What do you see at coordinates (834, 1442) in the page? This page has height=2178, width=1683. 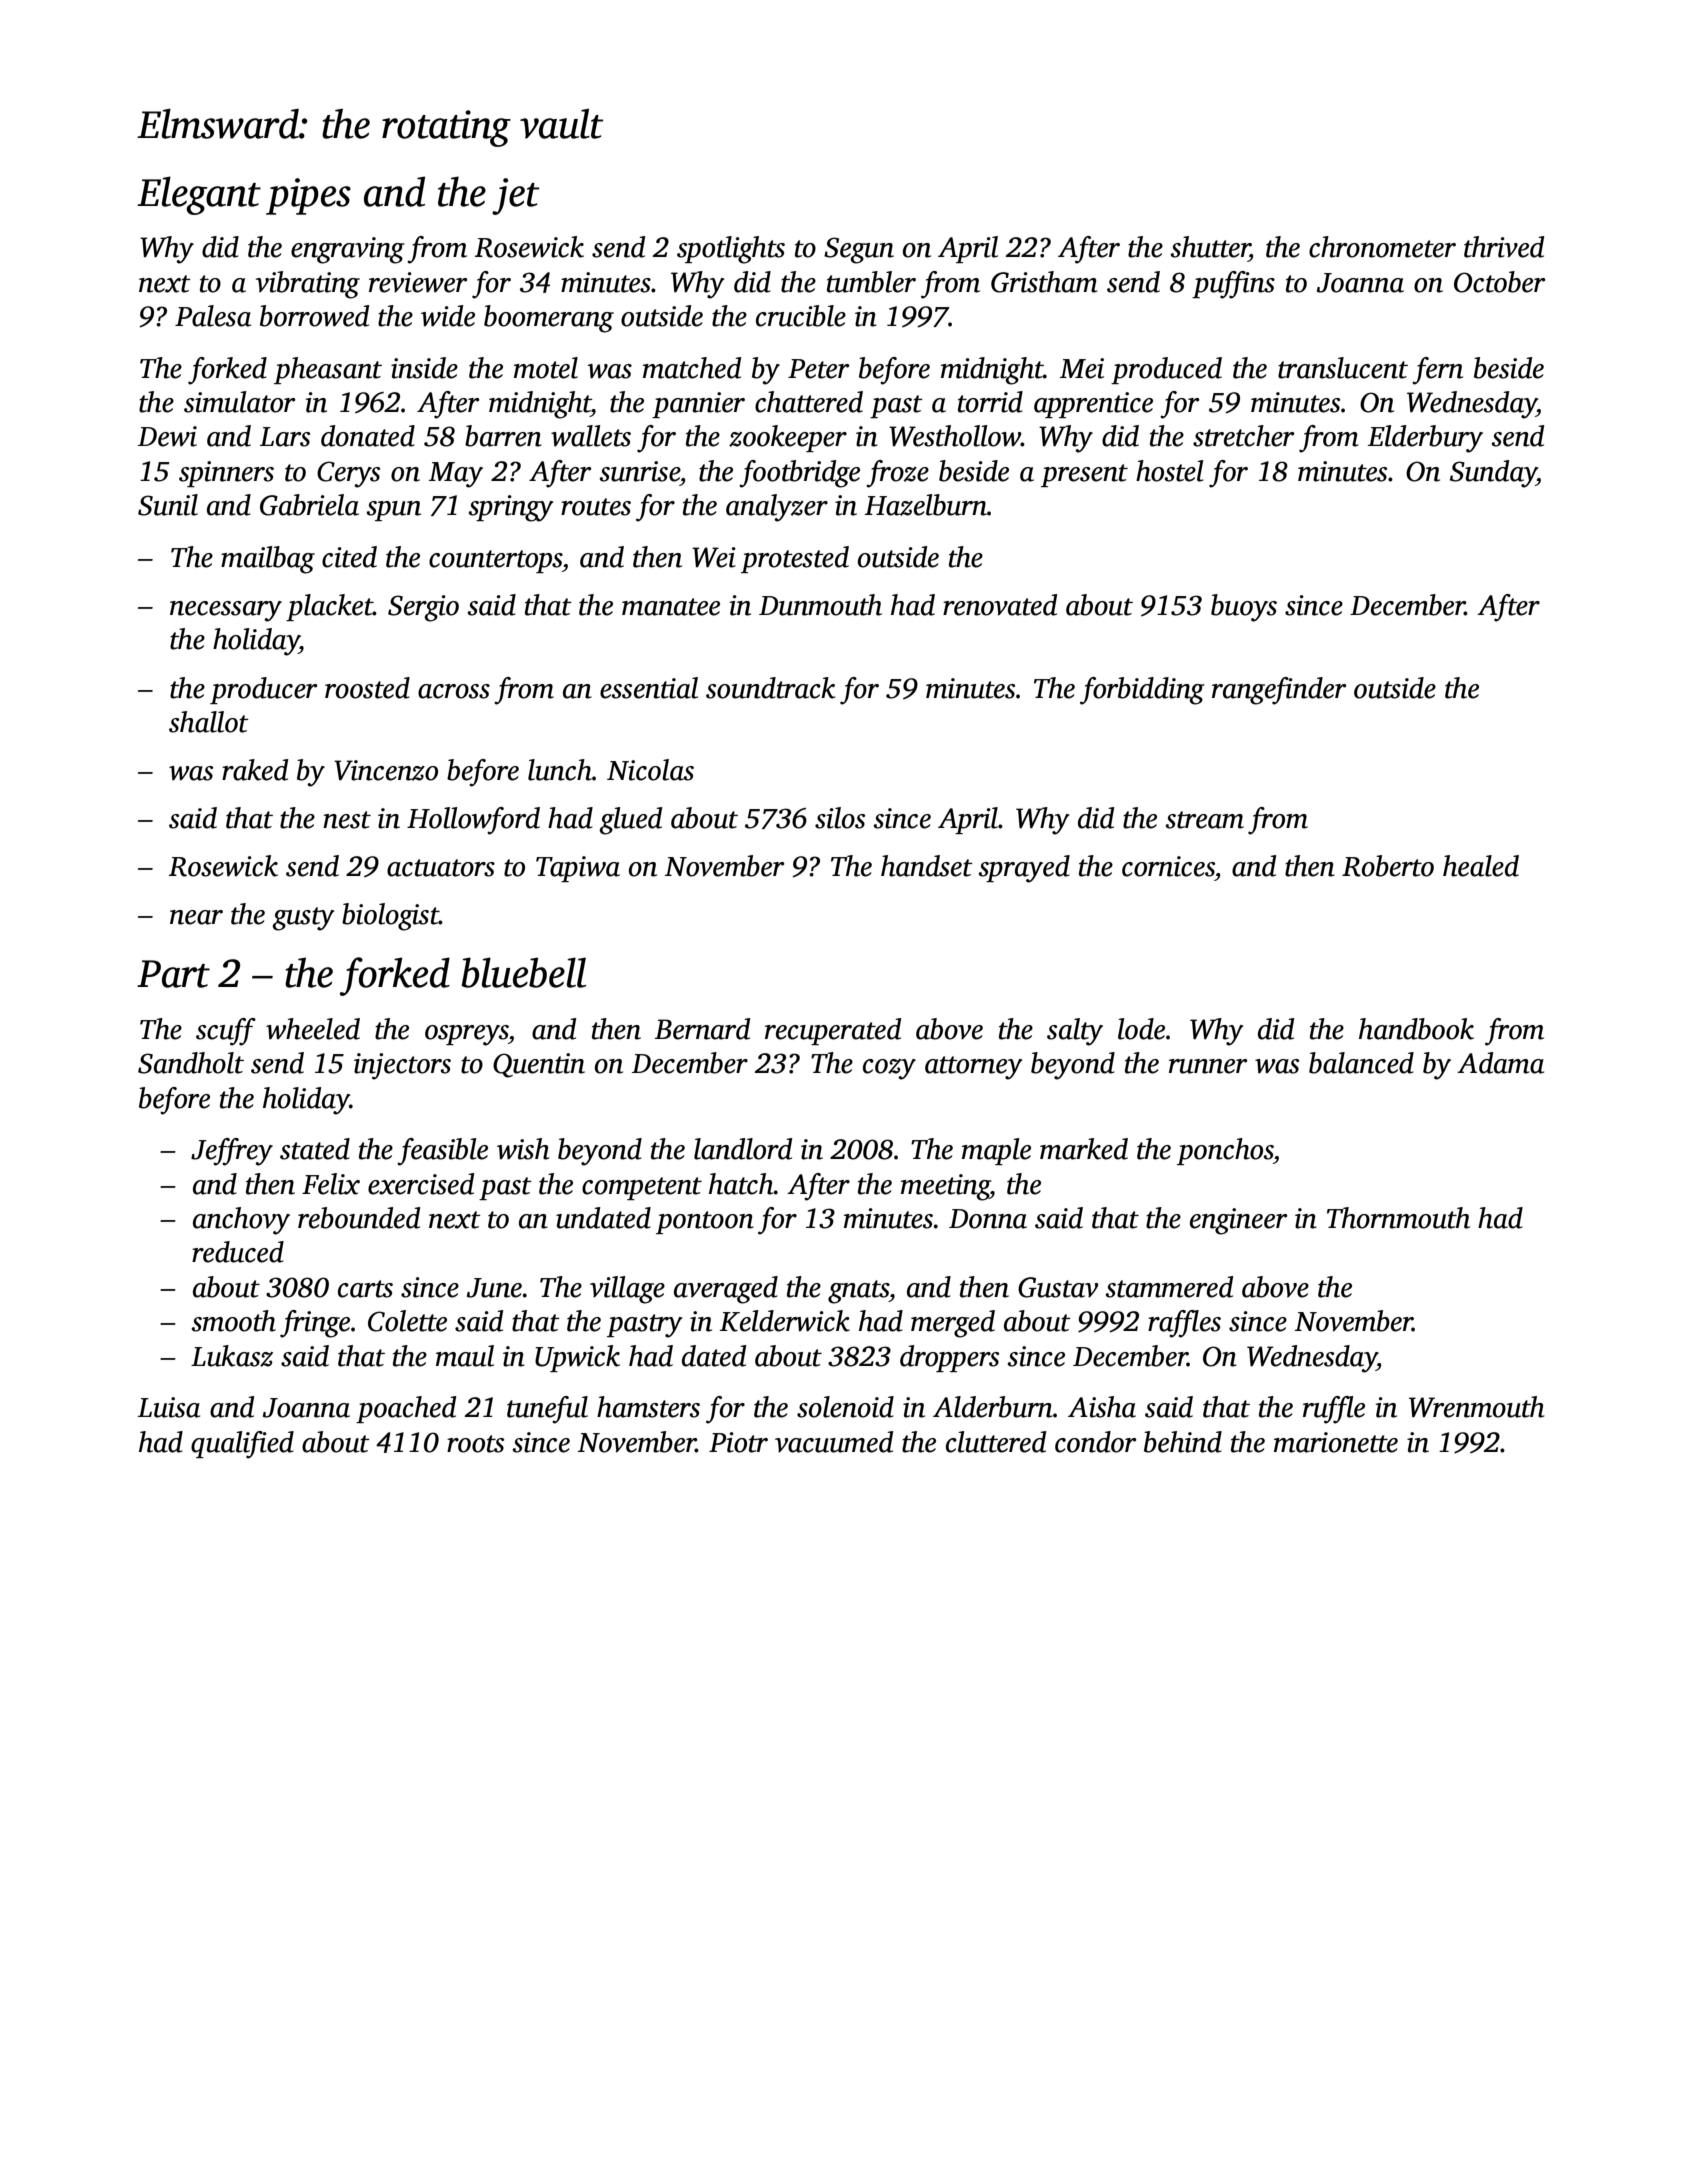 I see `vacuumed` at bounding box center [834, 1442].
